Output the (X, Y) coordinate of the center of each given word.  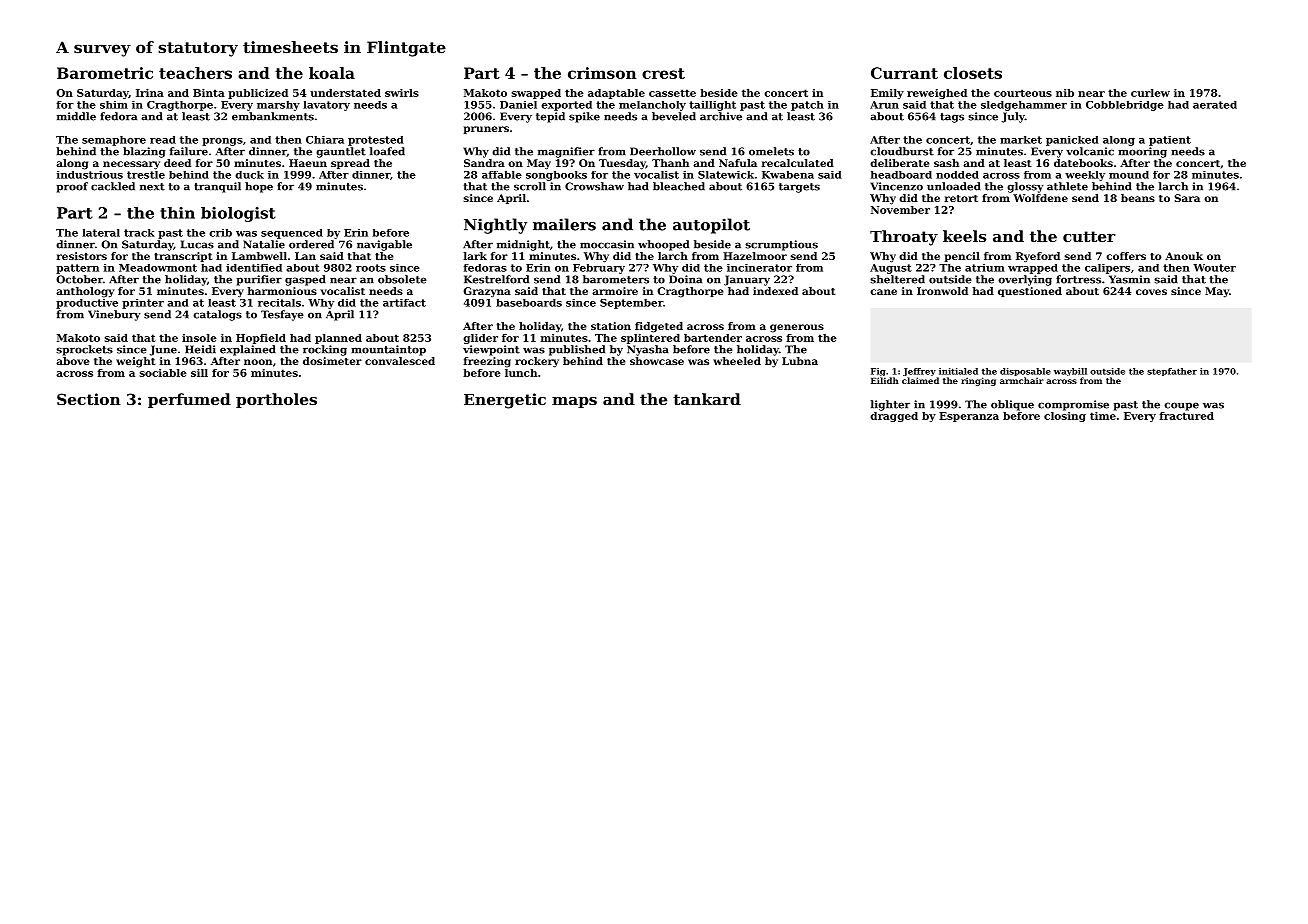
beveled (674, 116)
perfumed (189, 400)
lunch (521, 373)
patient (1170, 141)
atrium (985, 268)
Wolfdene (1040, 198)
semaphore (114, 141)
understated (345, 93)
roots (371, 268)
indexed (775, 291)
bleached (679, 186)
